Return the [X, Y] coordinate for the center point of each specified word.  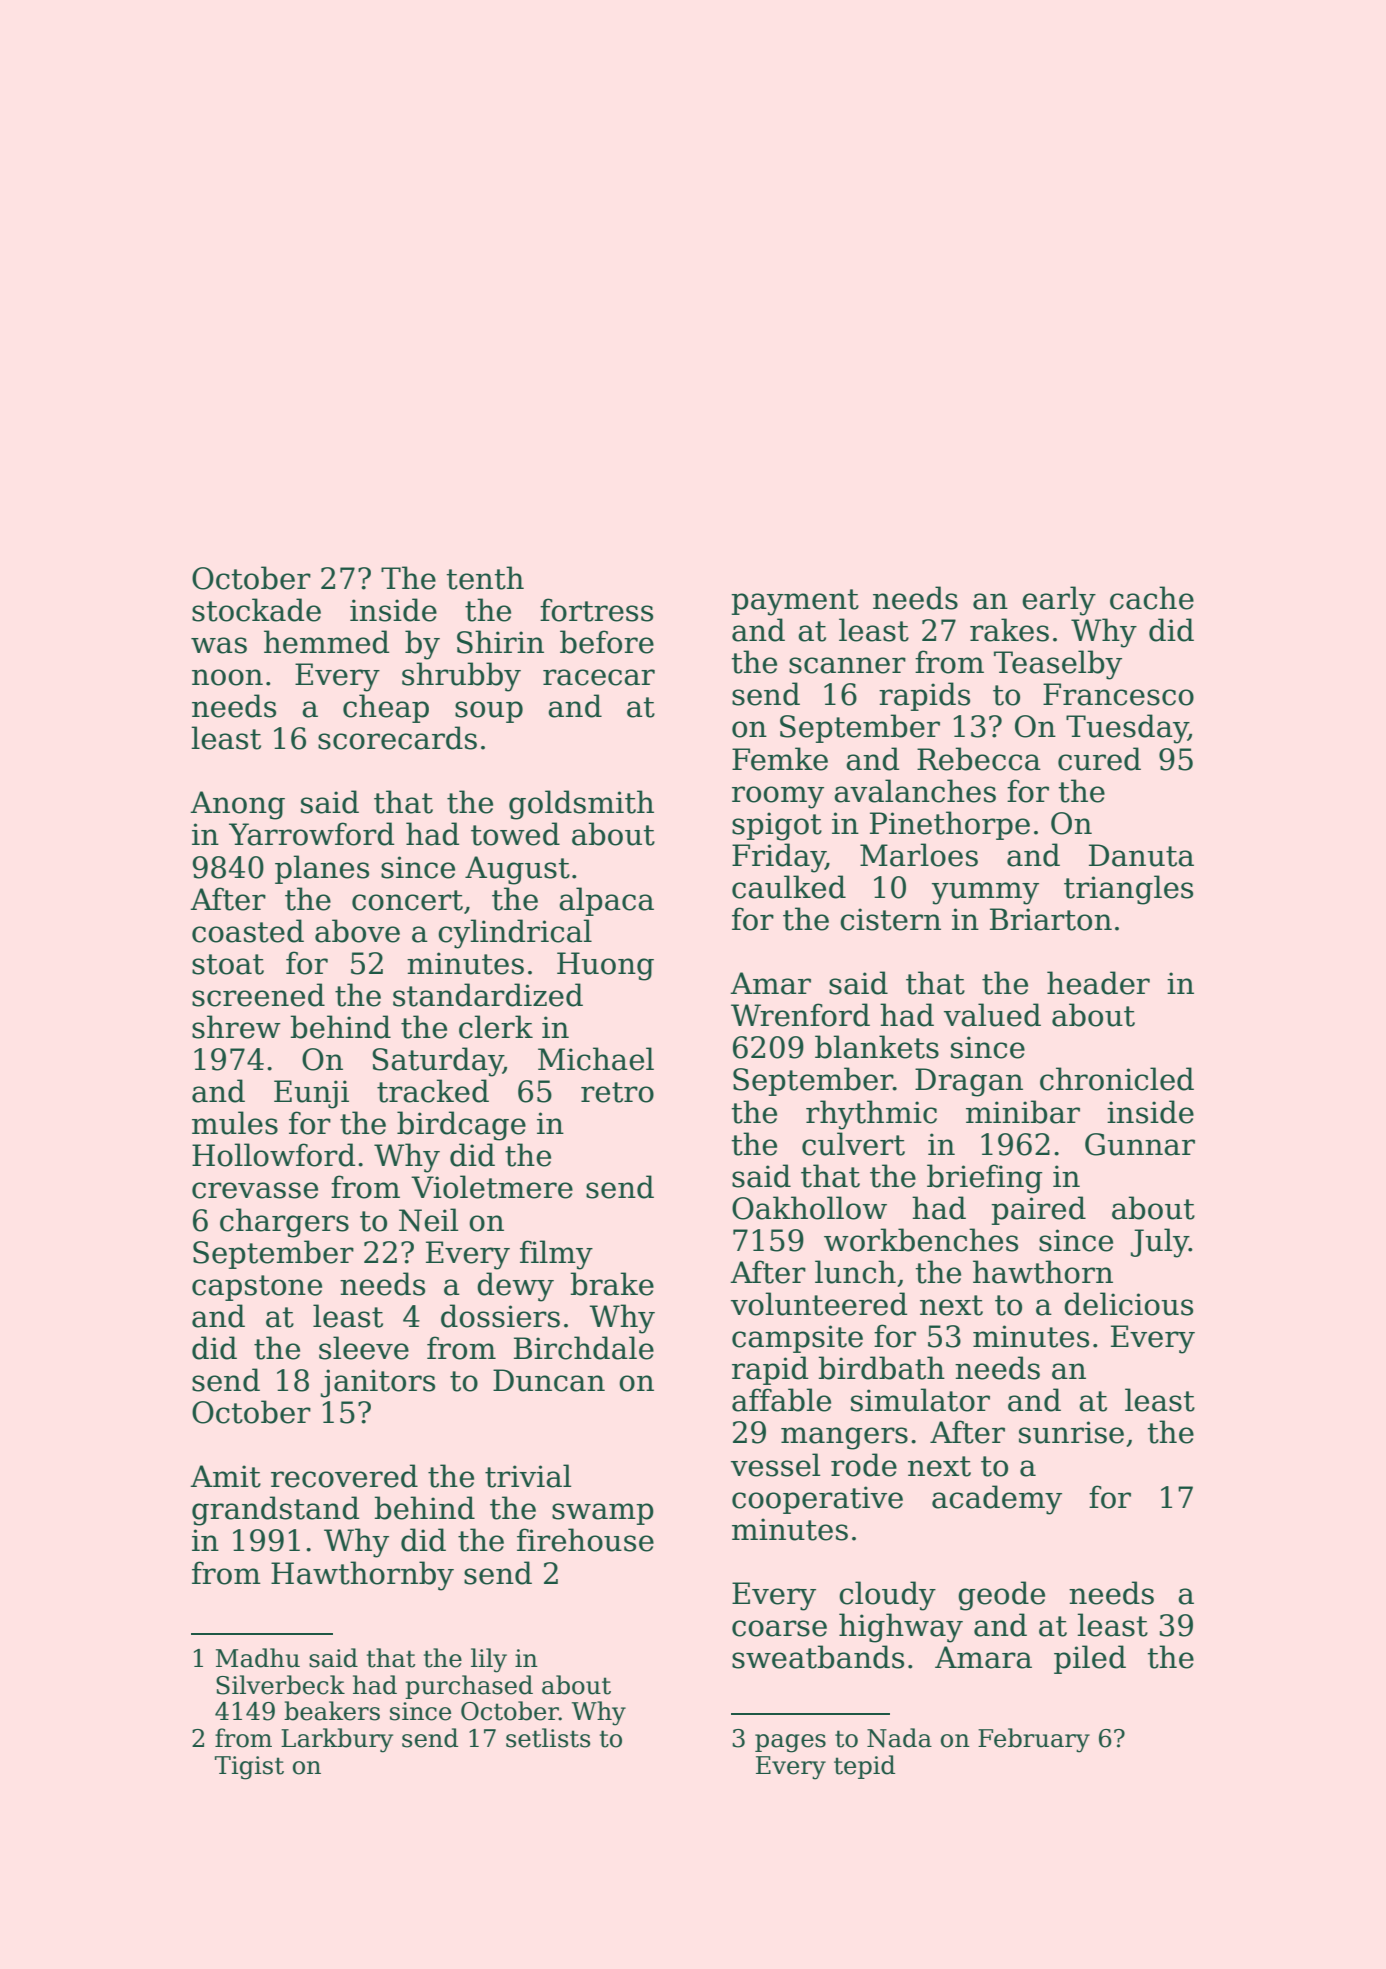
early [1059, 601]
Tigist [249, 1768]
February [1034, 1740]
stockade [256, 610]
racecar [599, 677]
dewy [515, 1287]
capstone [257, 1288]
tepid [864, 1767]
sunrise [1071, 1432]
